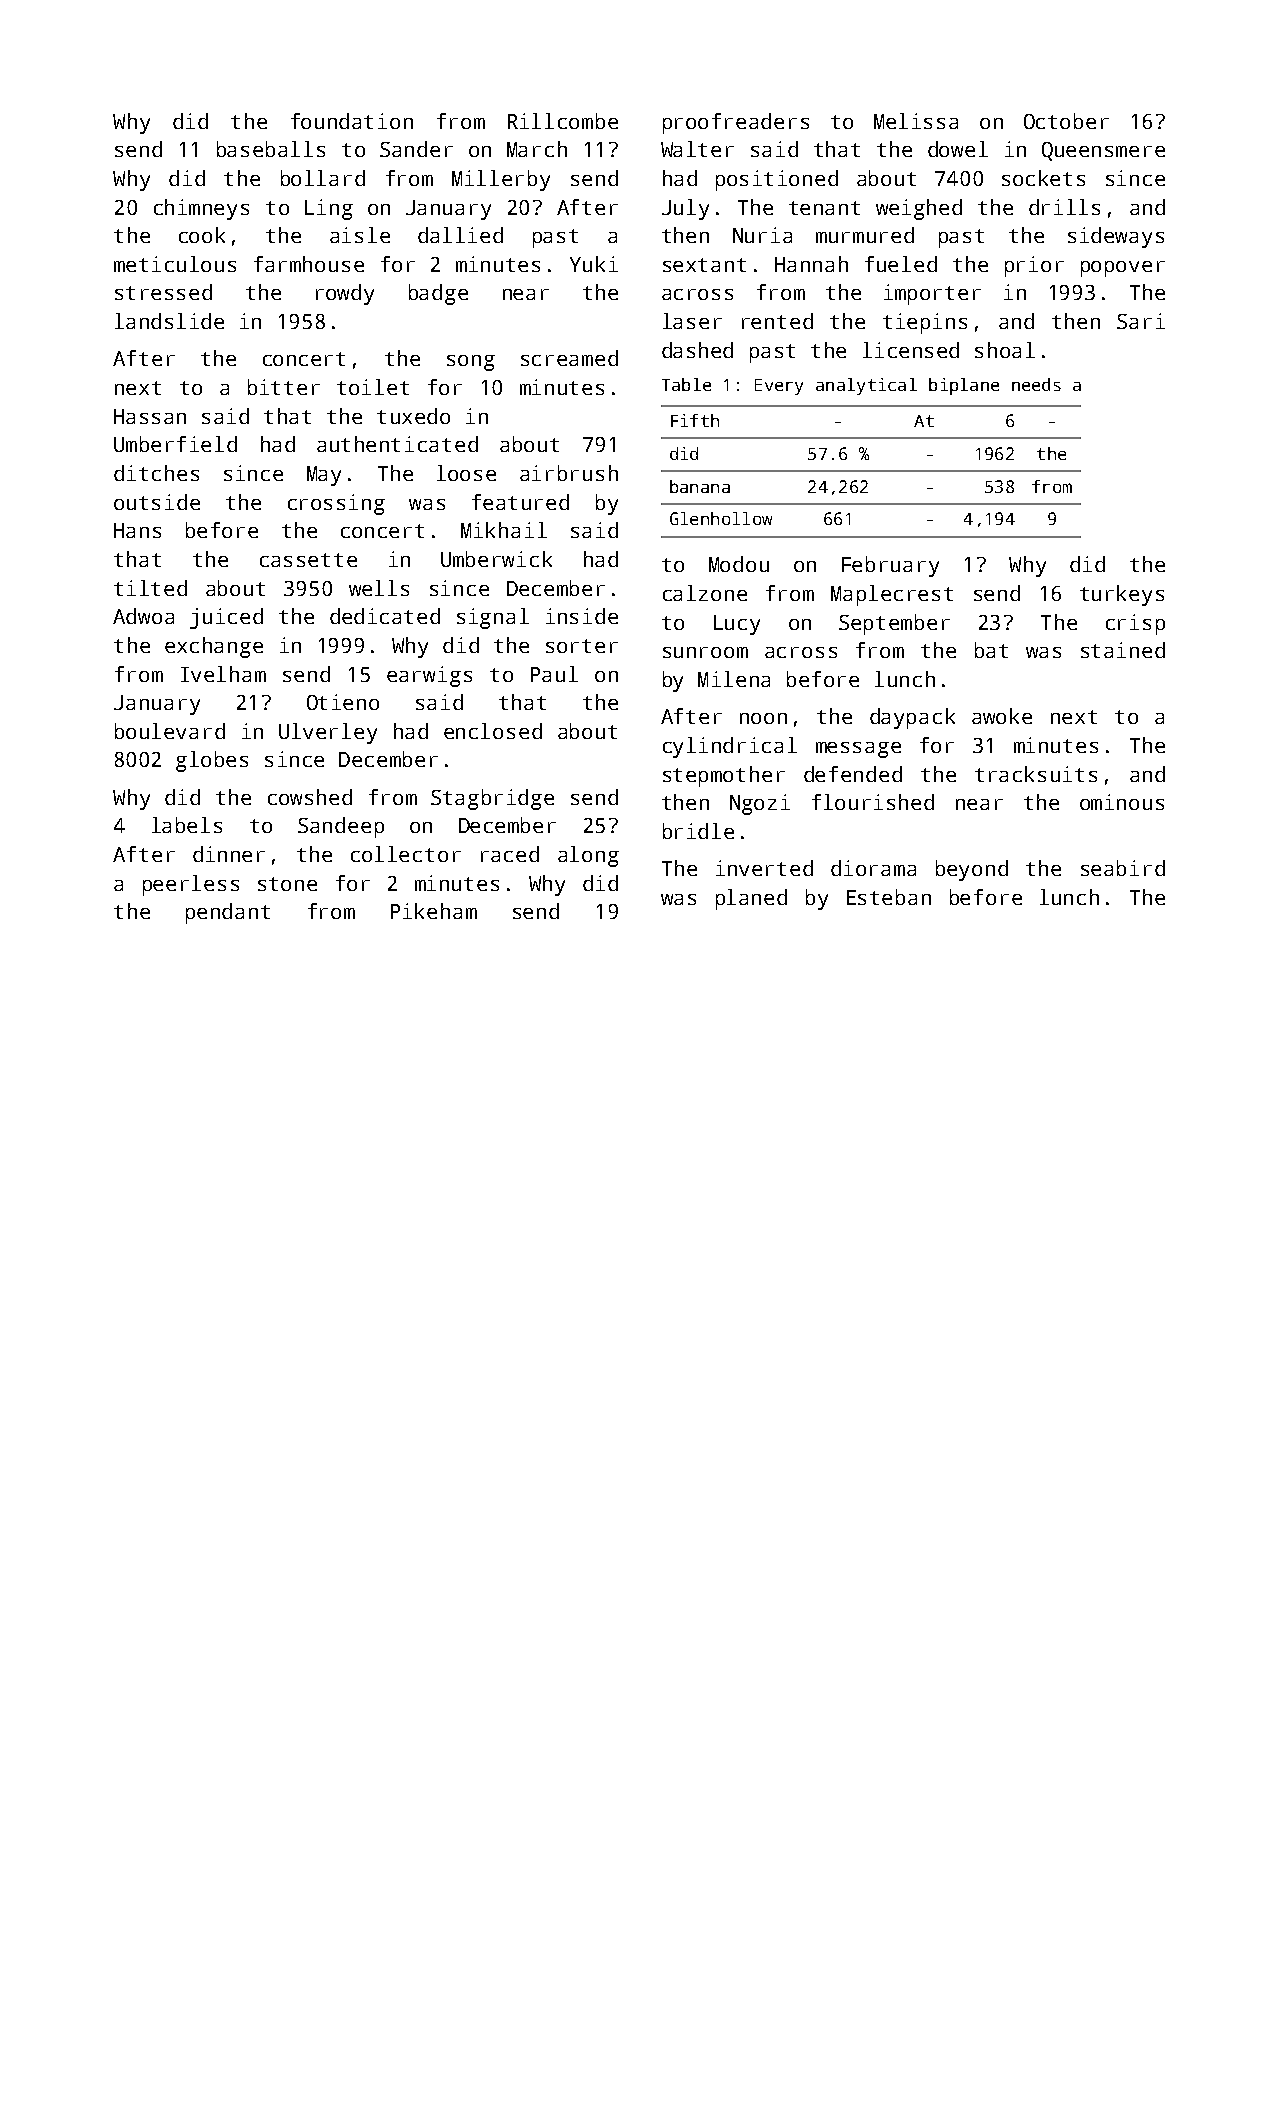 This screenshot has height=2108, width=1280. I want to click on Sari, so click(1141, 321).
